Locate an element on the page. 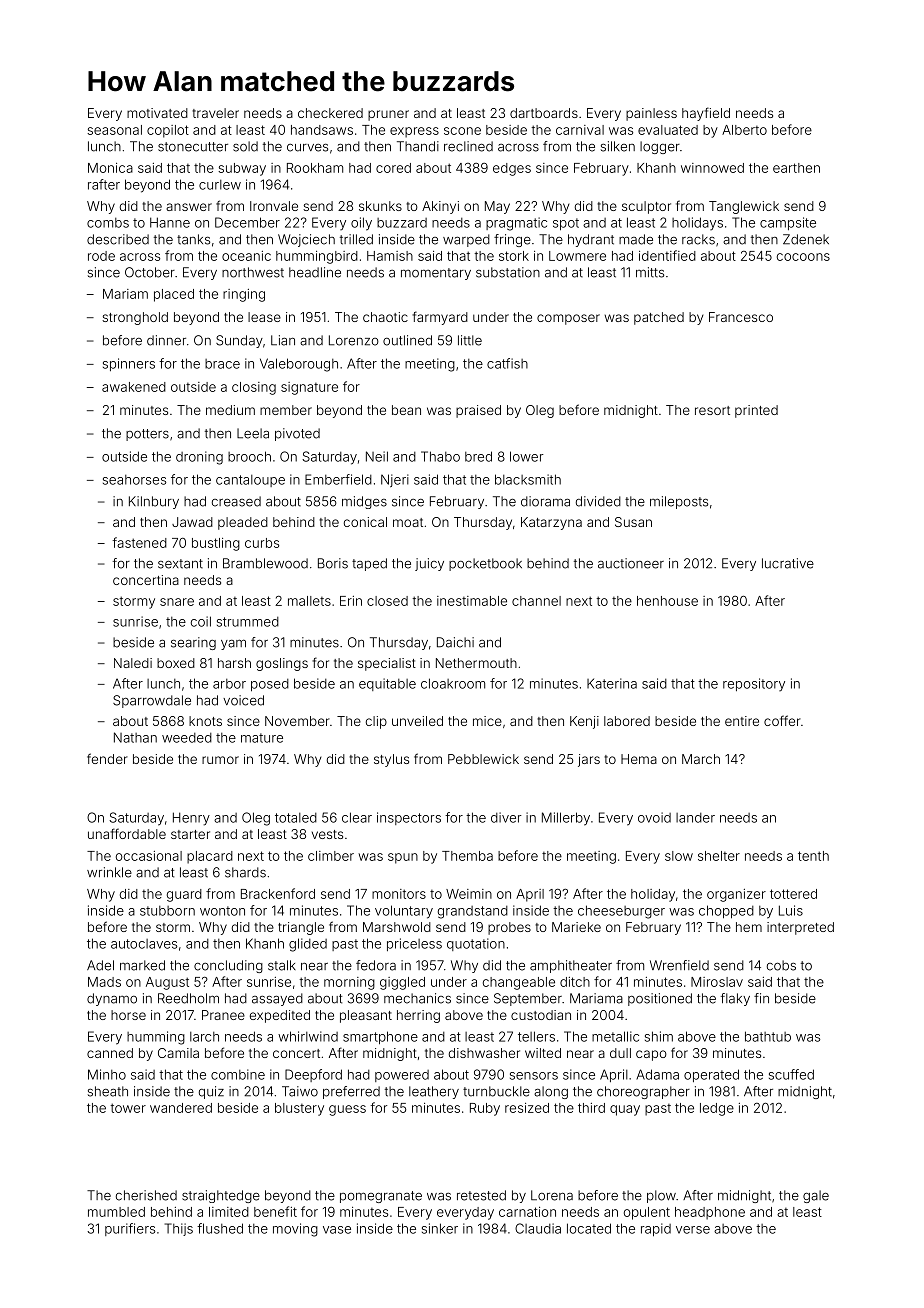  Claudia is located at coordinates (538, 1228).
